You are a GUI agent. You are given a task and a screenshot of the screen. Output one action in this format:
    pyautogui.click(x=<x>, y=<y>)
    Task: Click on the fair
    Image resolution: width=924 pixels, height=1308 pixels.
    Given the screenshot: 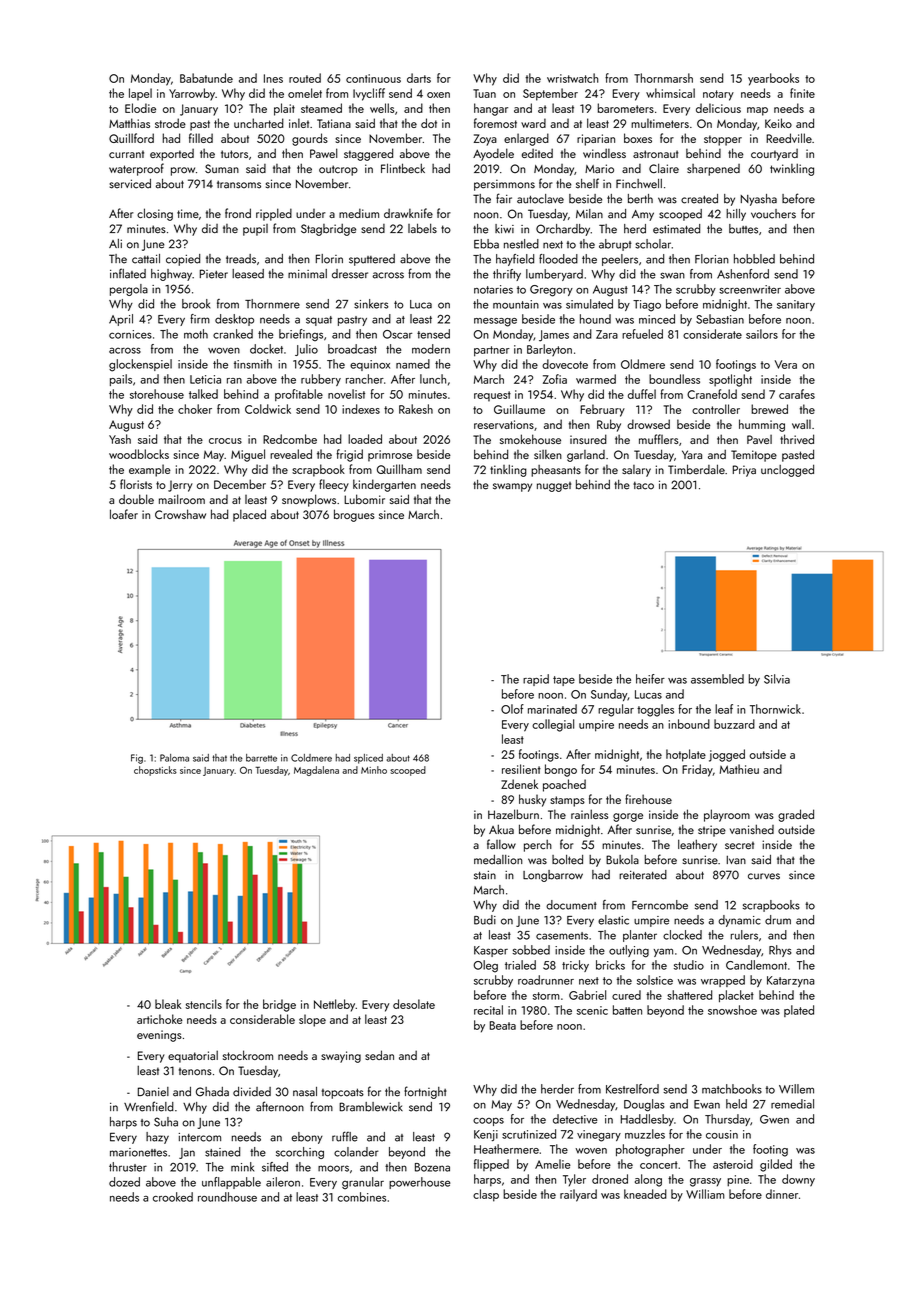 What is the action you would take?
    pyautogui.click(x=504, y=198)
